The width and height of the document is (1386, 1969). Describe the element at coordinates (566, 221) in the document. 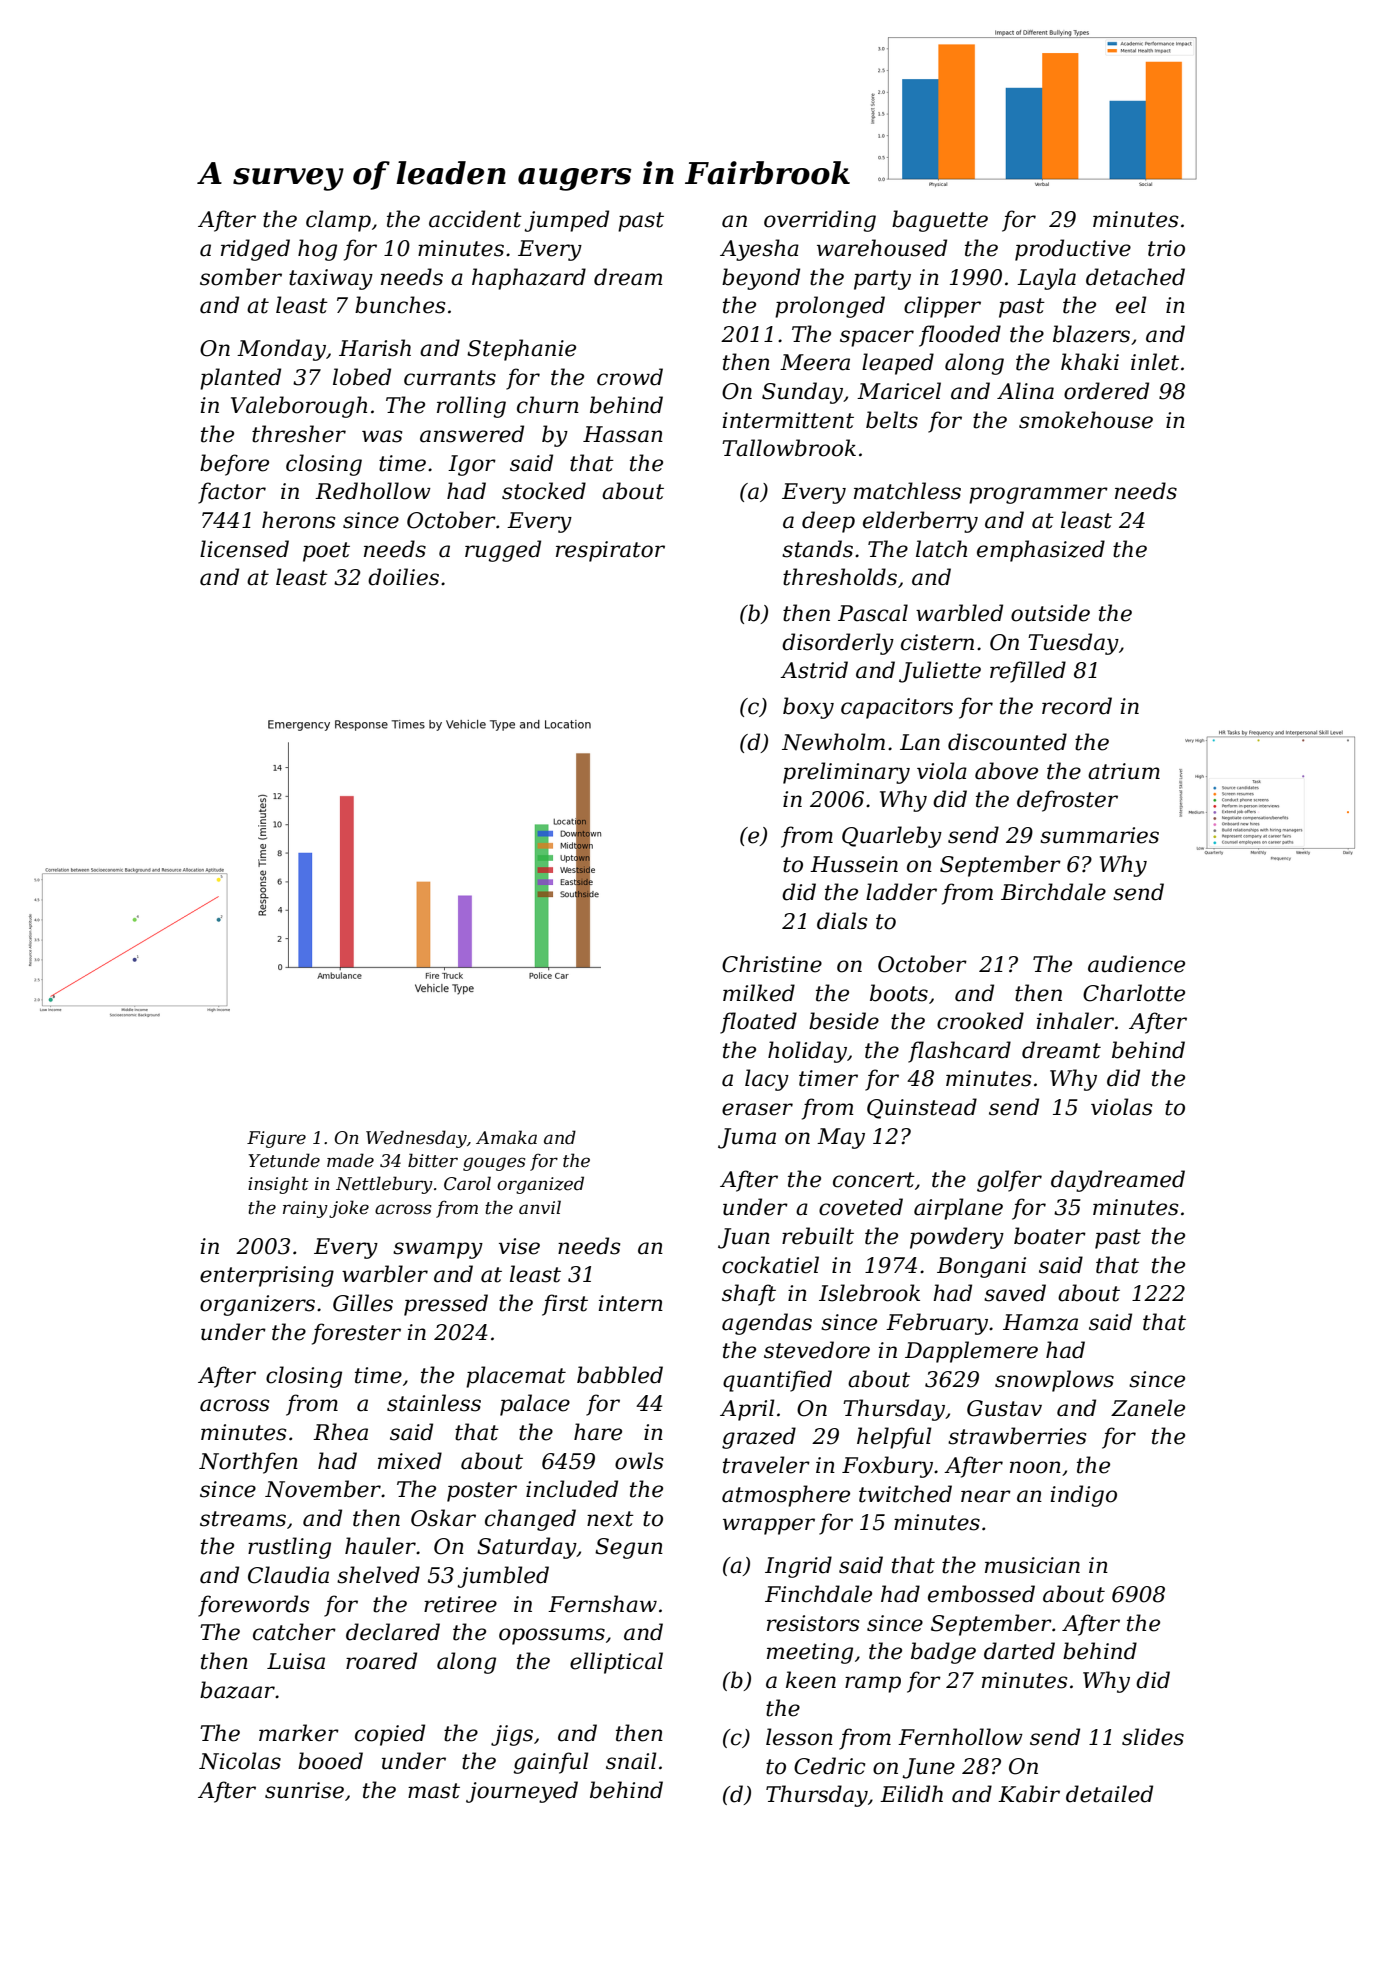

I see `jumped` at that location.
